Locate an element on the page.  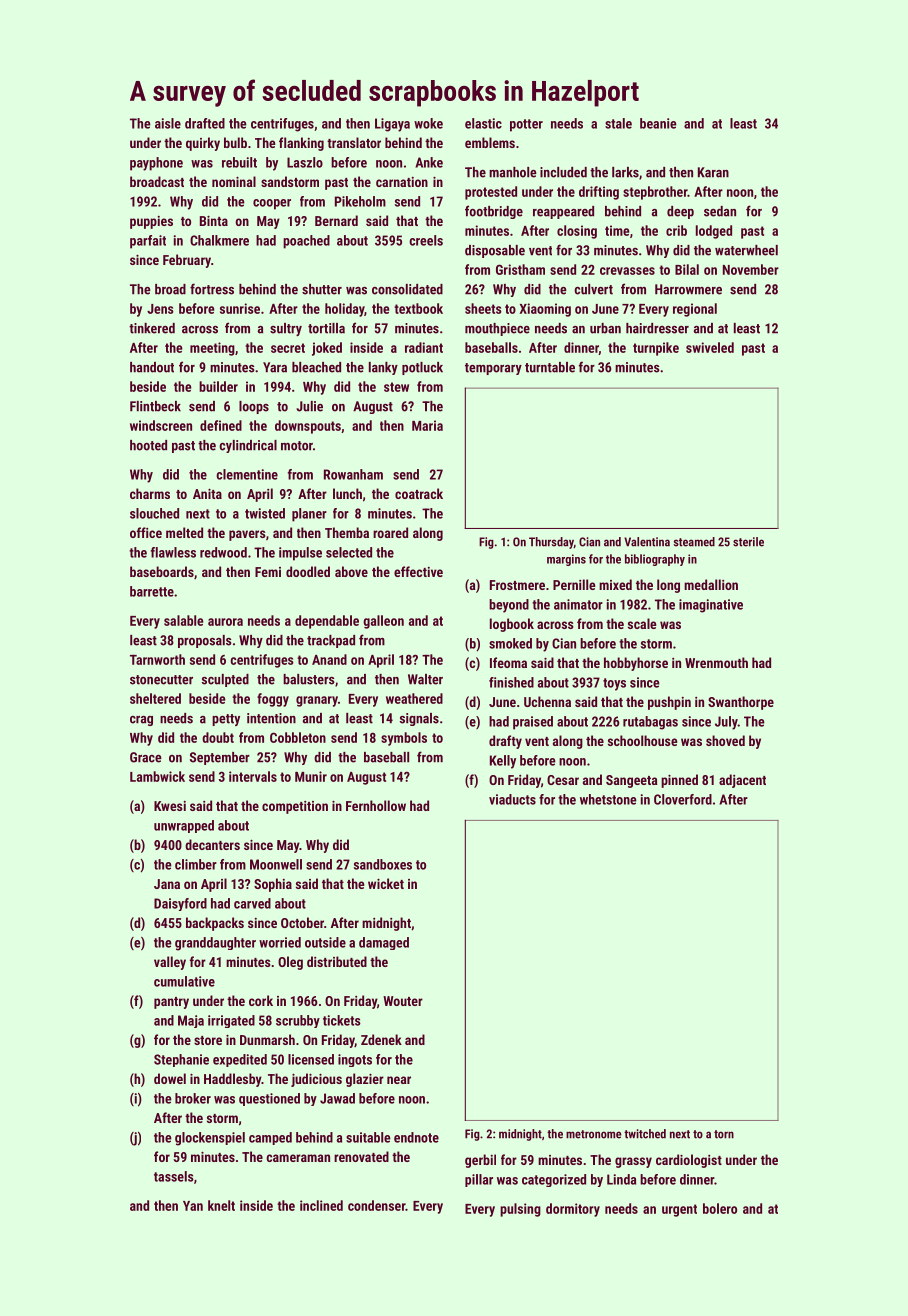
Valentina is located at coordinates (647, 542).
